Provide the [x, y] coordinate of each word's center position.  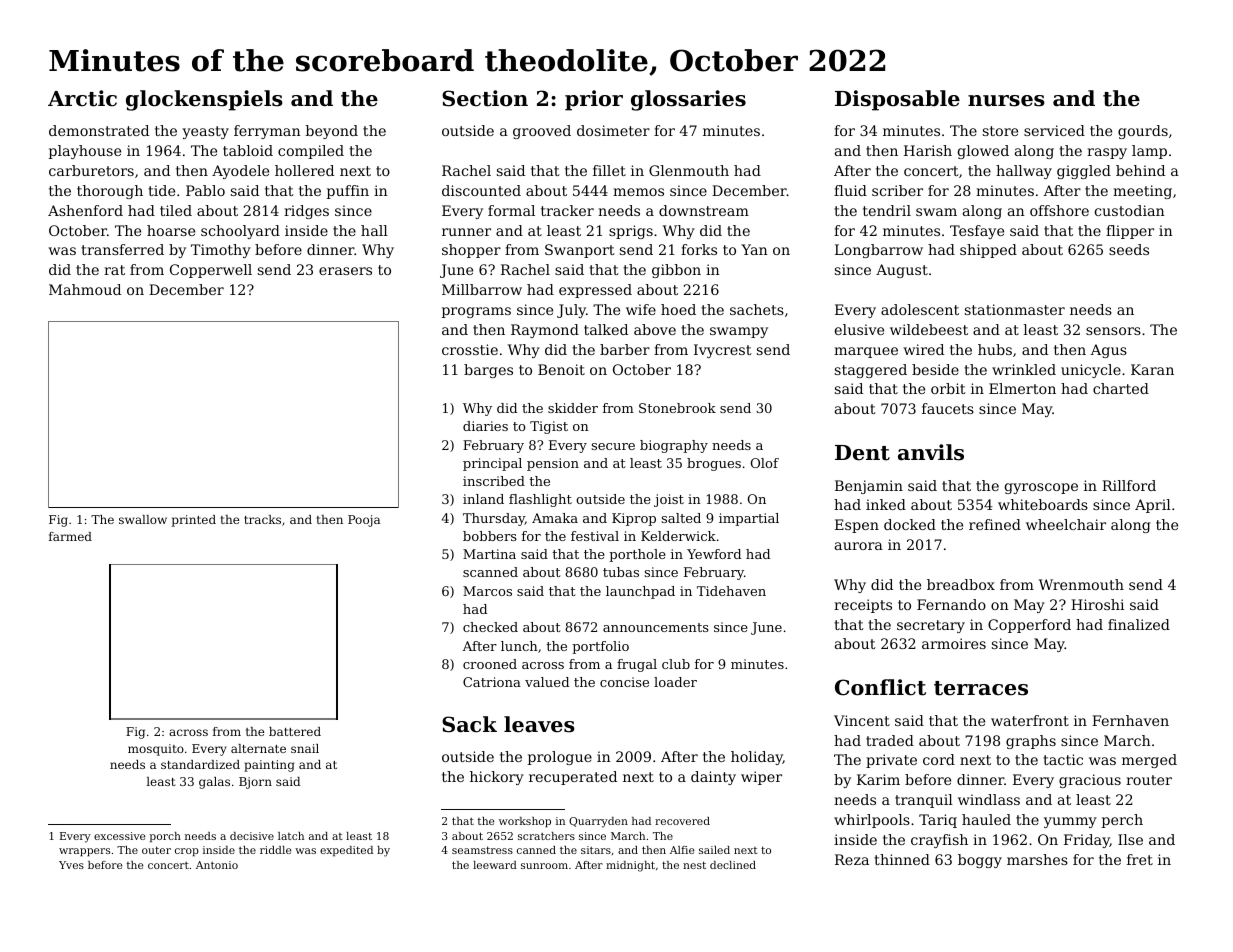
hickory [497, 778]
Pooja [364, 521]
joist [669, 500]
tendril [887, 210]
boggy [980, 861]
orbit [948, 388]
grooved [542, 132]
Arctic [82, 98]
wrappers [84, 852]
